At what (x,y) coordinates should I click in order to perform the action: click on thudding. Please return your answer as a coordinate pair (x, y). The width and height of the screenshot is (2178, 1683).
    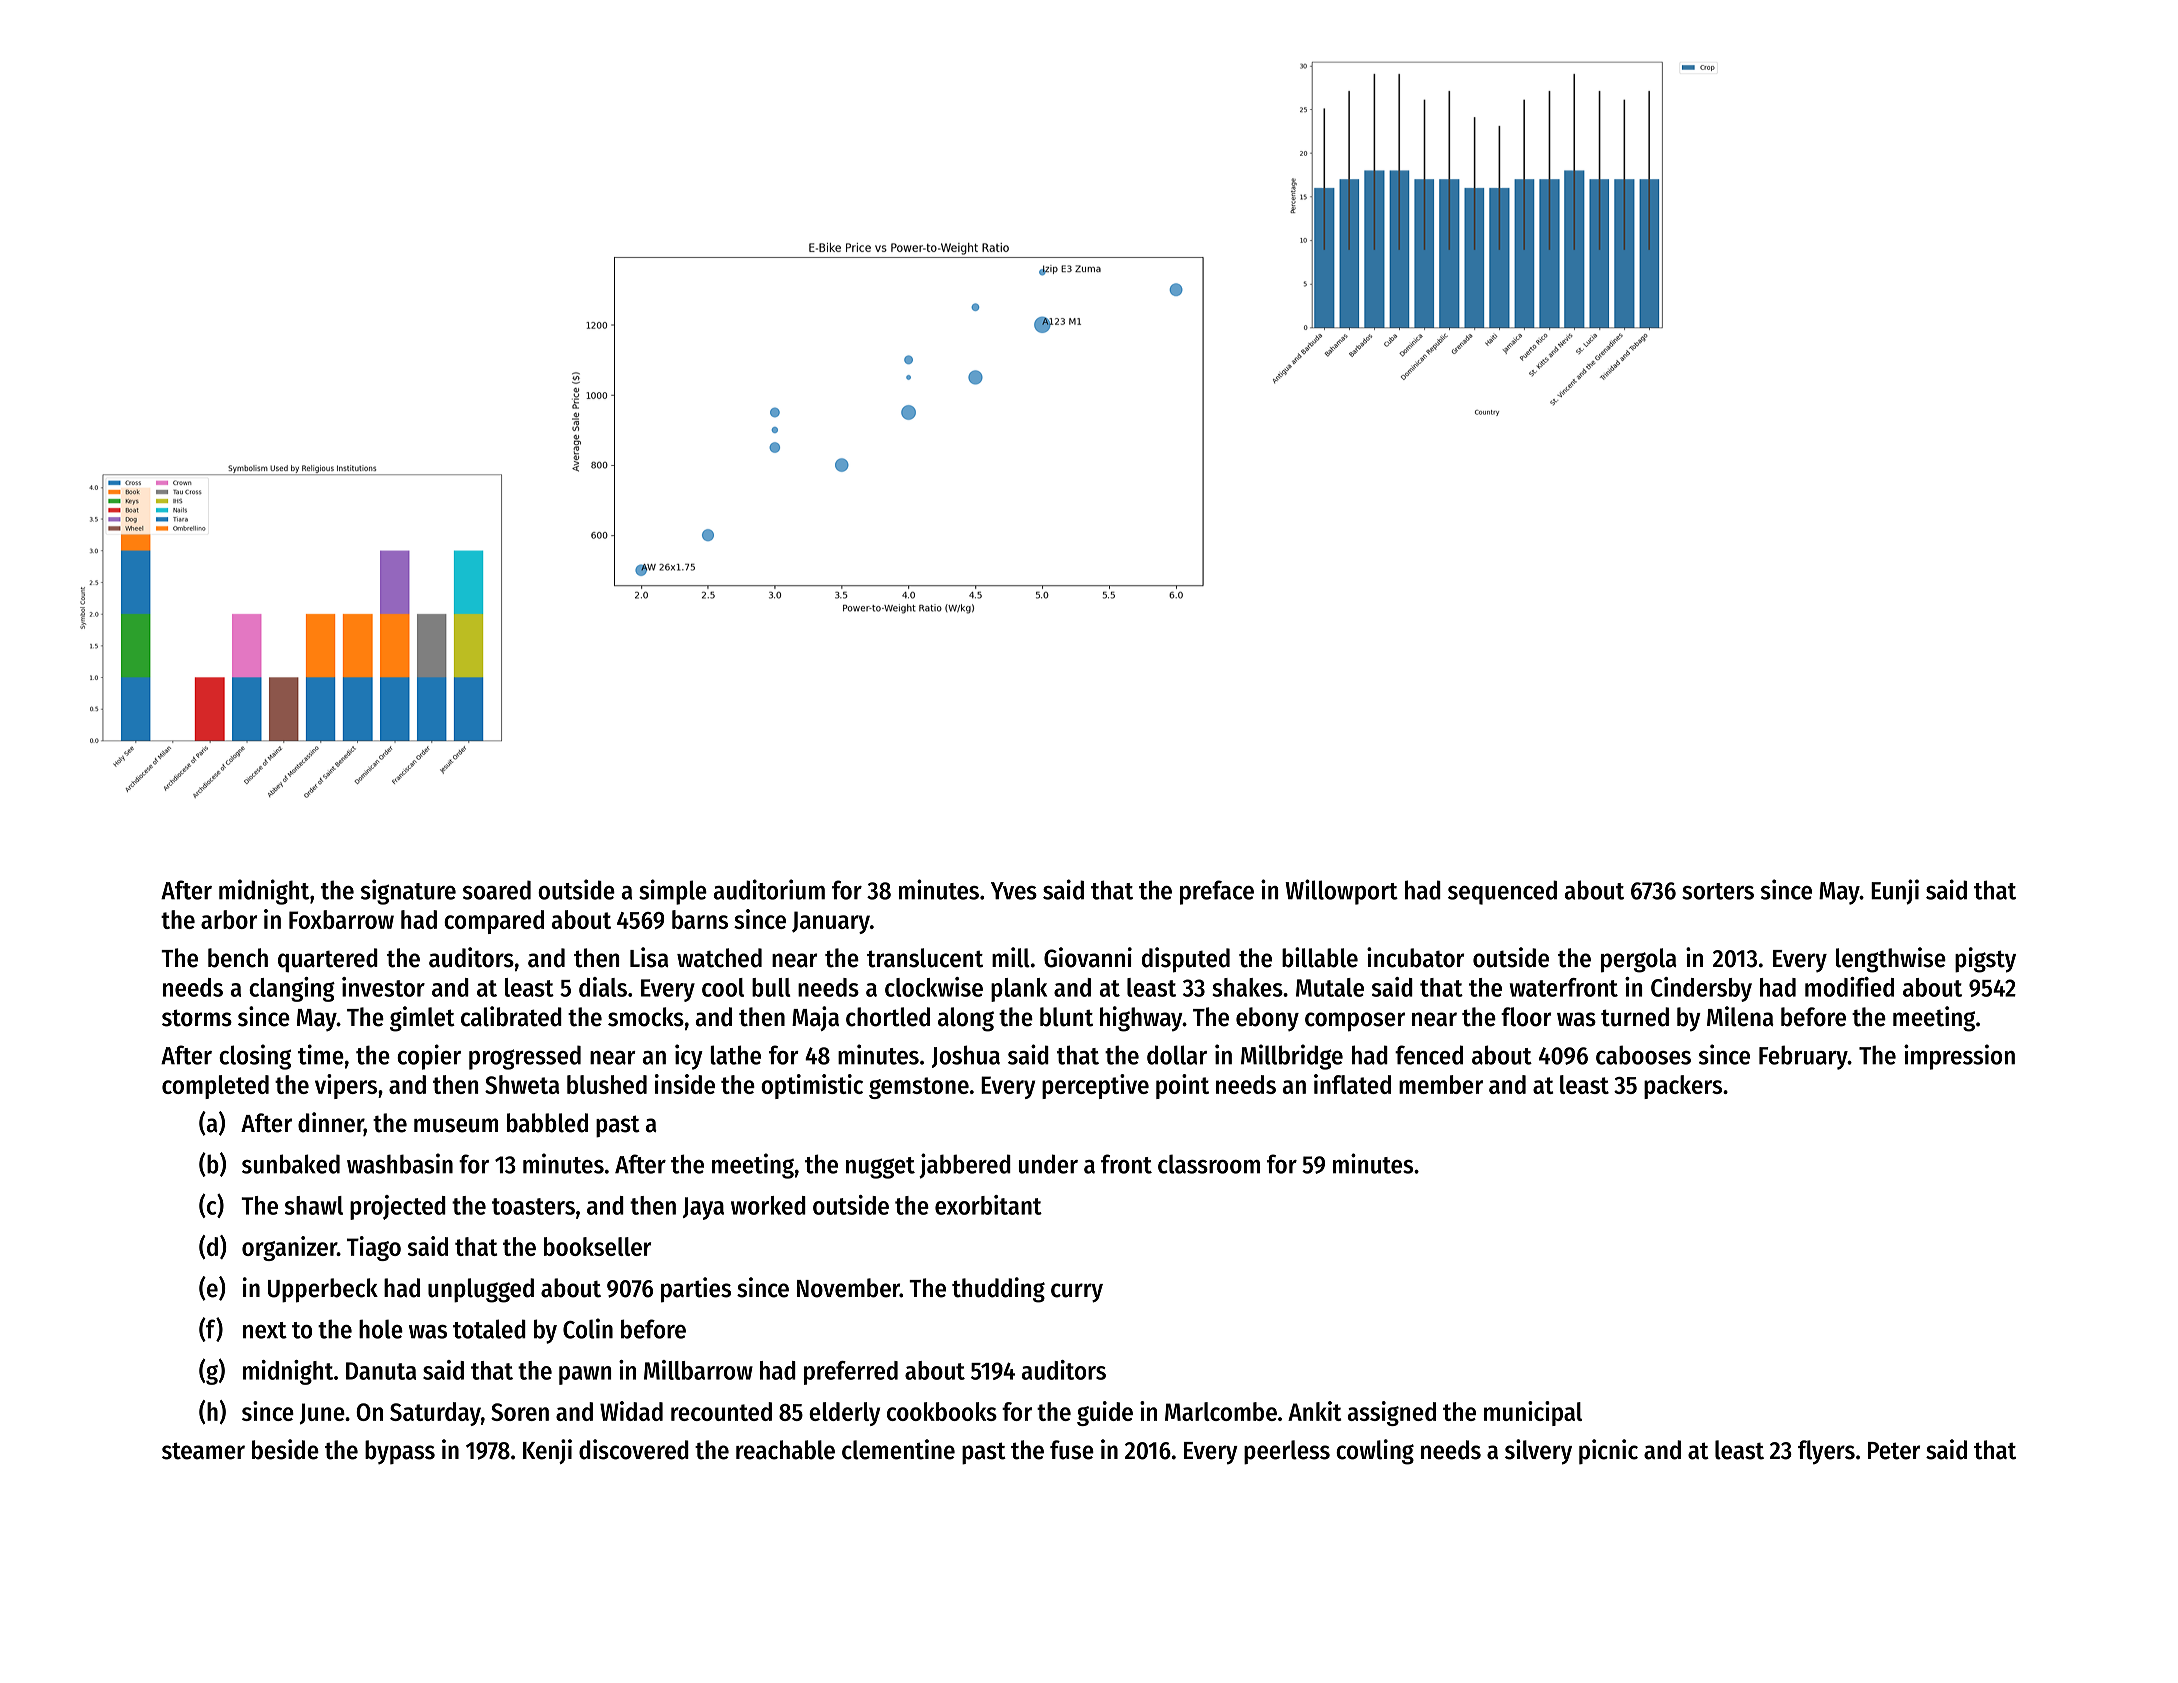
    Looking at the image, I should click on (998, 1290).
